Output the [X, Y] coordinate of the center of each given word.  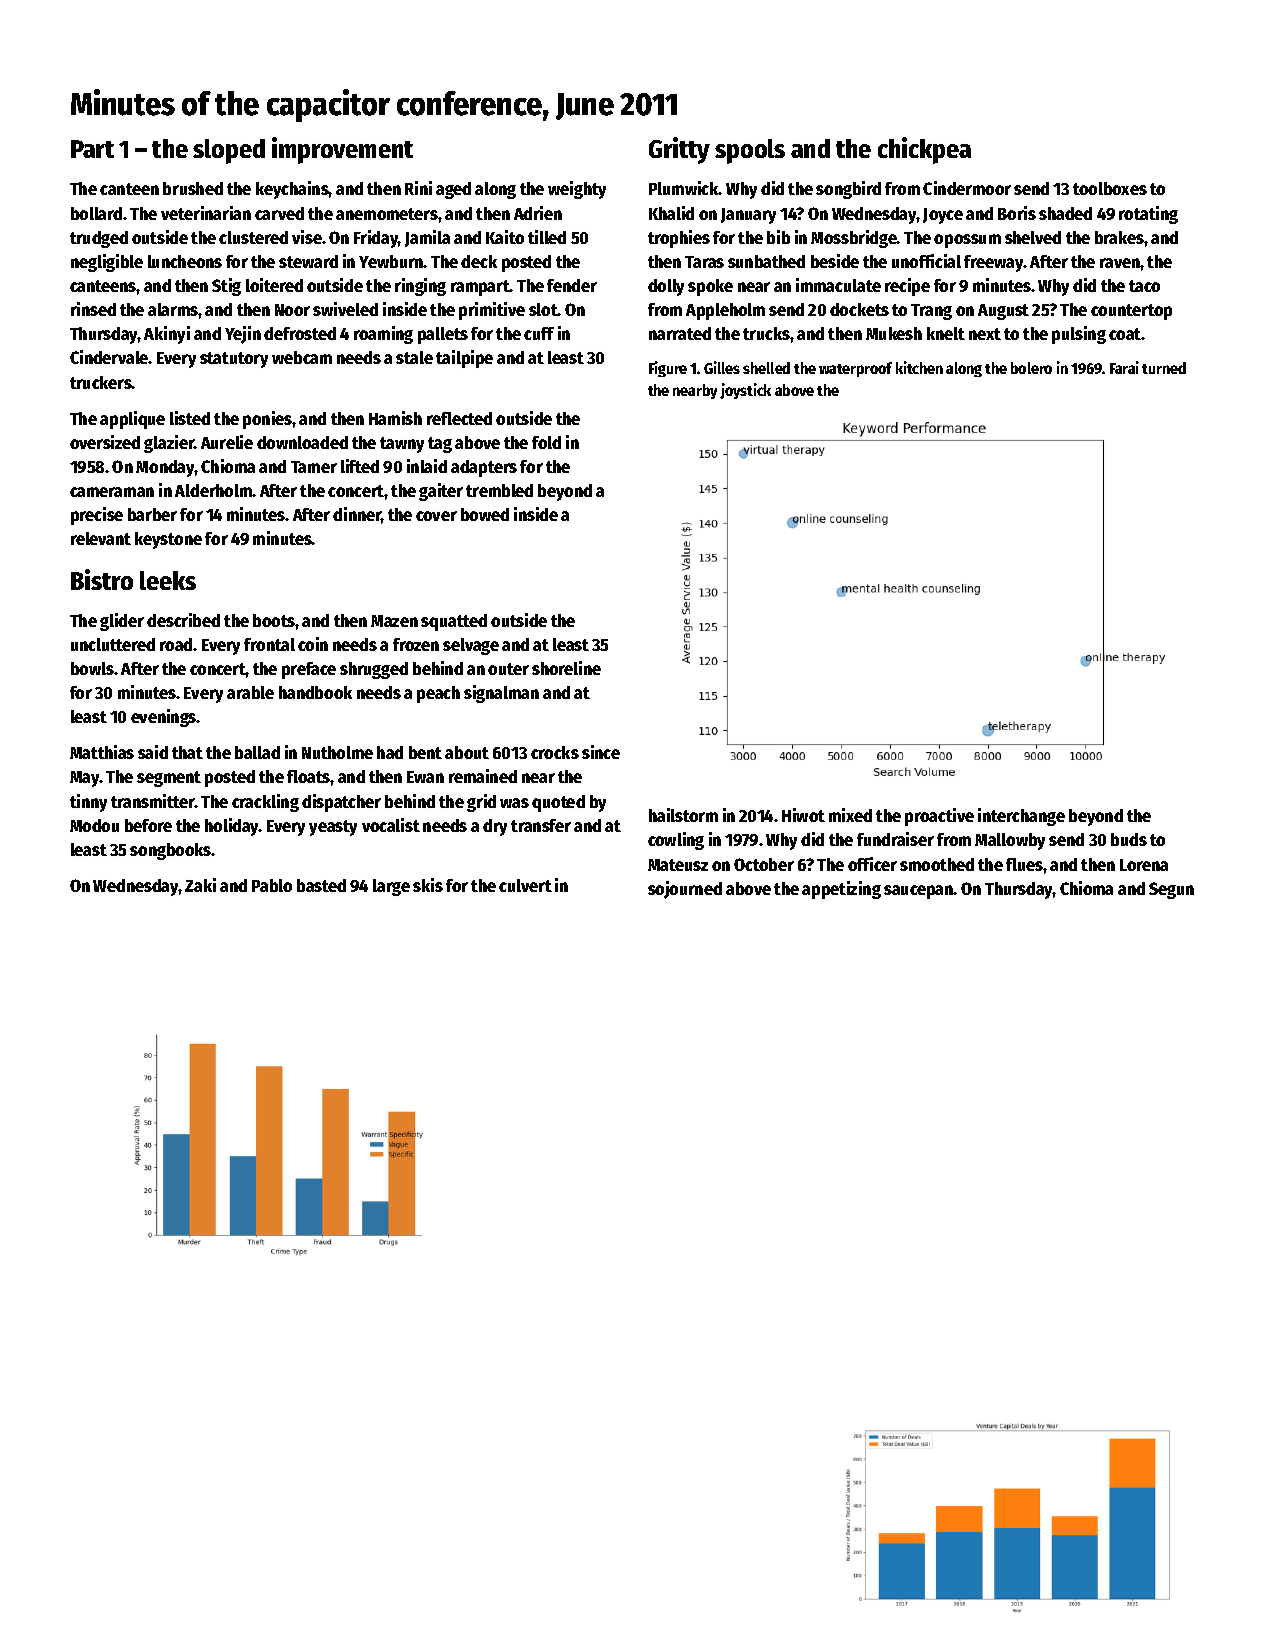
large [391, 887]
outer [508, 669]
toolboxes [1110, 188]
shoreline [566, 668]
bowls [92, 668]
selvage [471, 646]
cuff [539, 333]
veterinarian [206, 213]
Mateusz [678, 865]
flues [1024, 864]
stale [414, 357]
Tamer [314, 467]
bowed [485, 514]
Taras [704, 262]
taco [1144, 286]
